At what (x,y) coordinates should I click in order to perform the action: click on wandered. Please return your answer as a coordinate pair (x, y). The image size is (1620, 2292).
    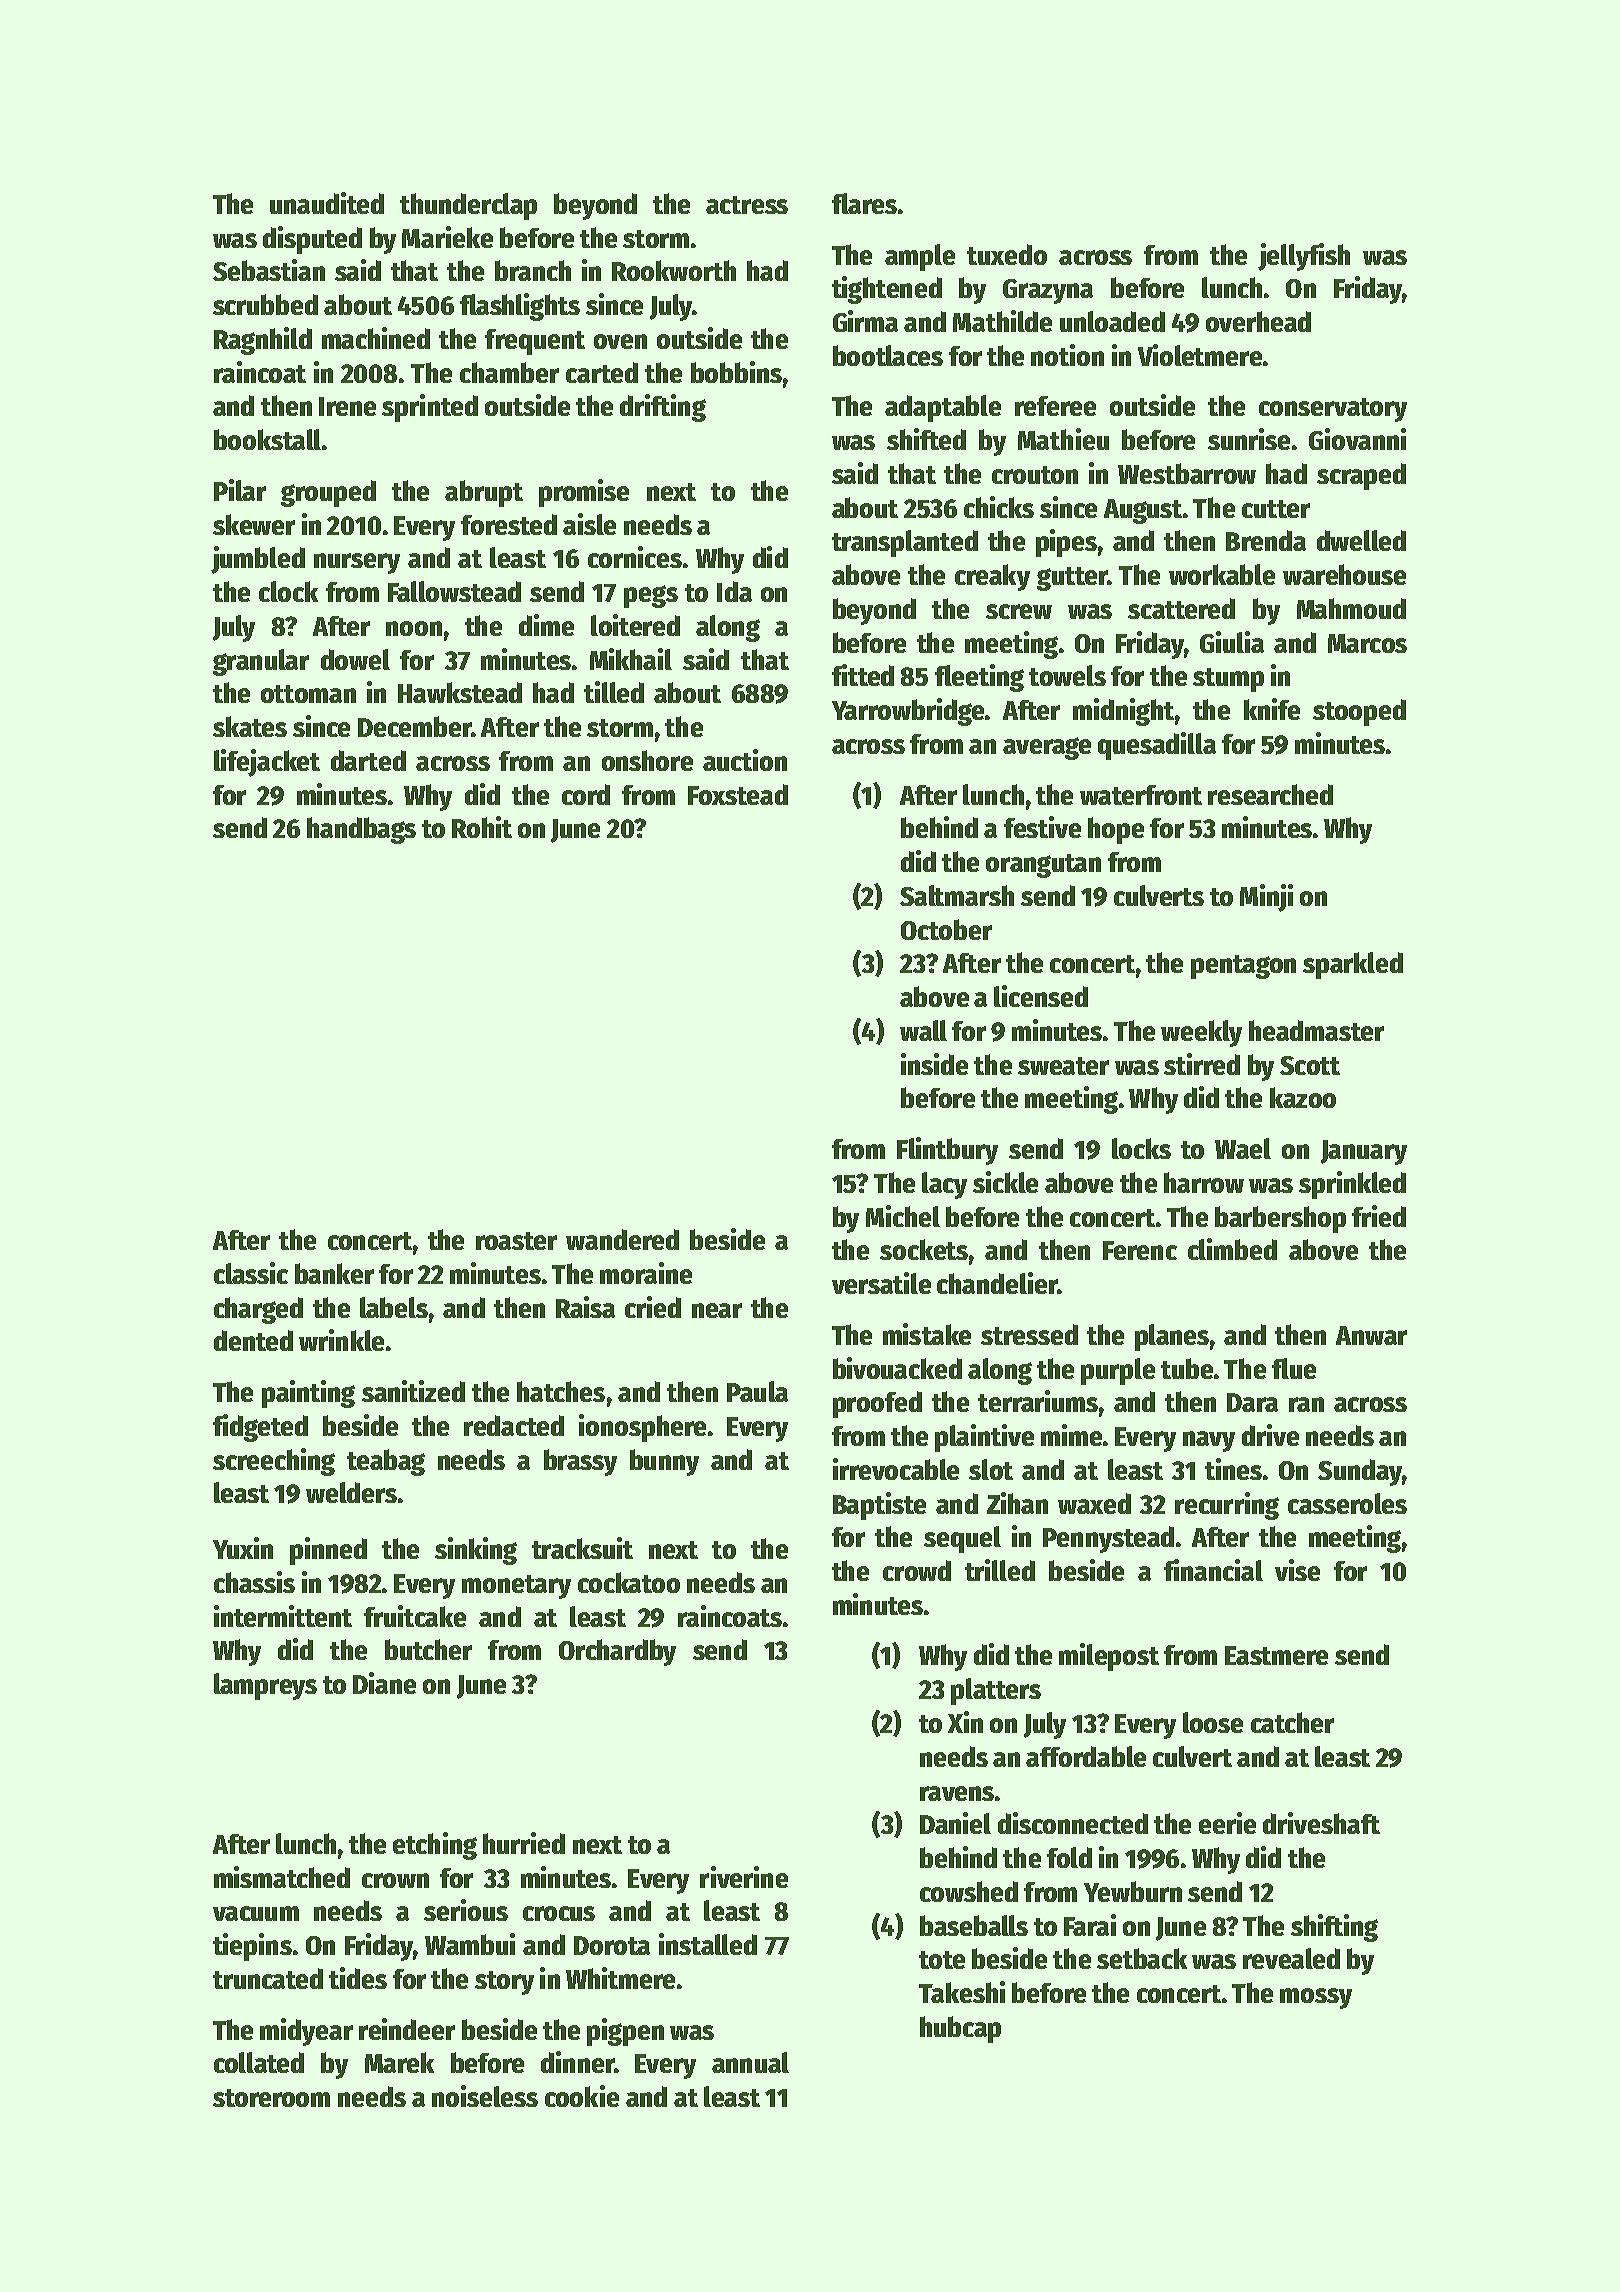
    Looking at the image, I should click on (622, 1239).
